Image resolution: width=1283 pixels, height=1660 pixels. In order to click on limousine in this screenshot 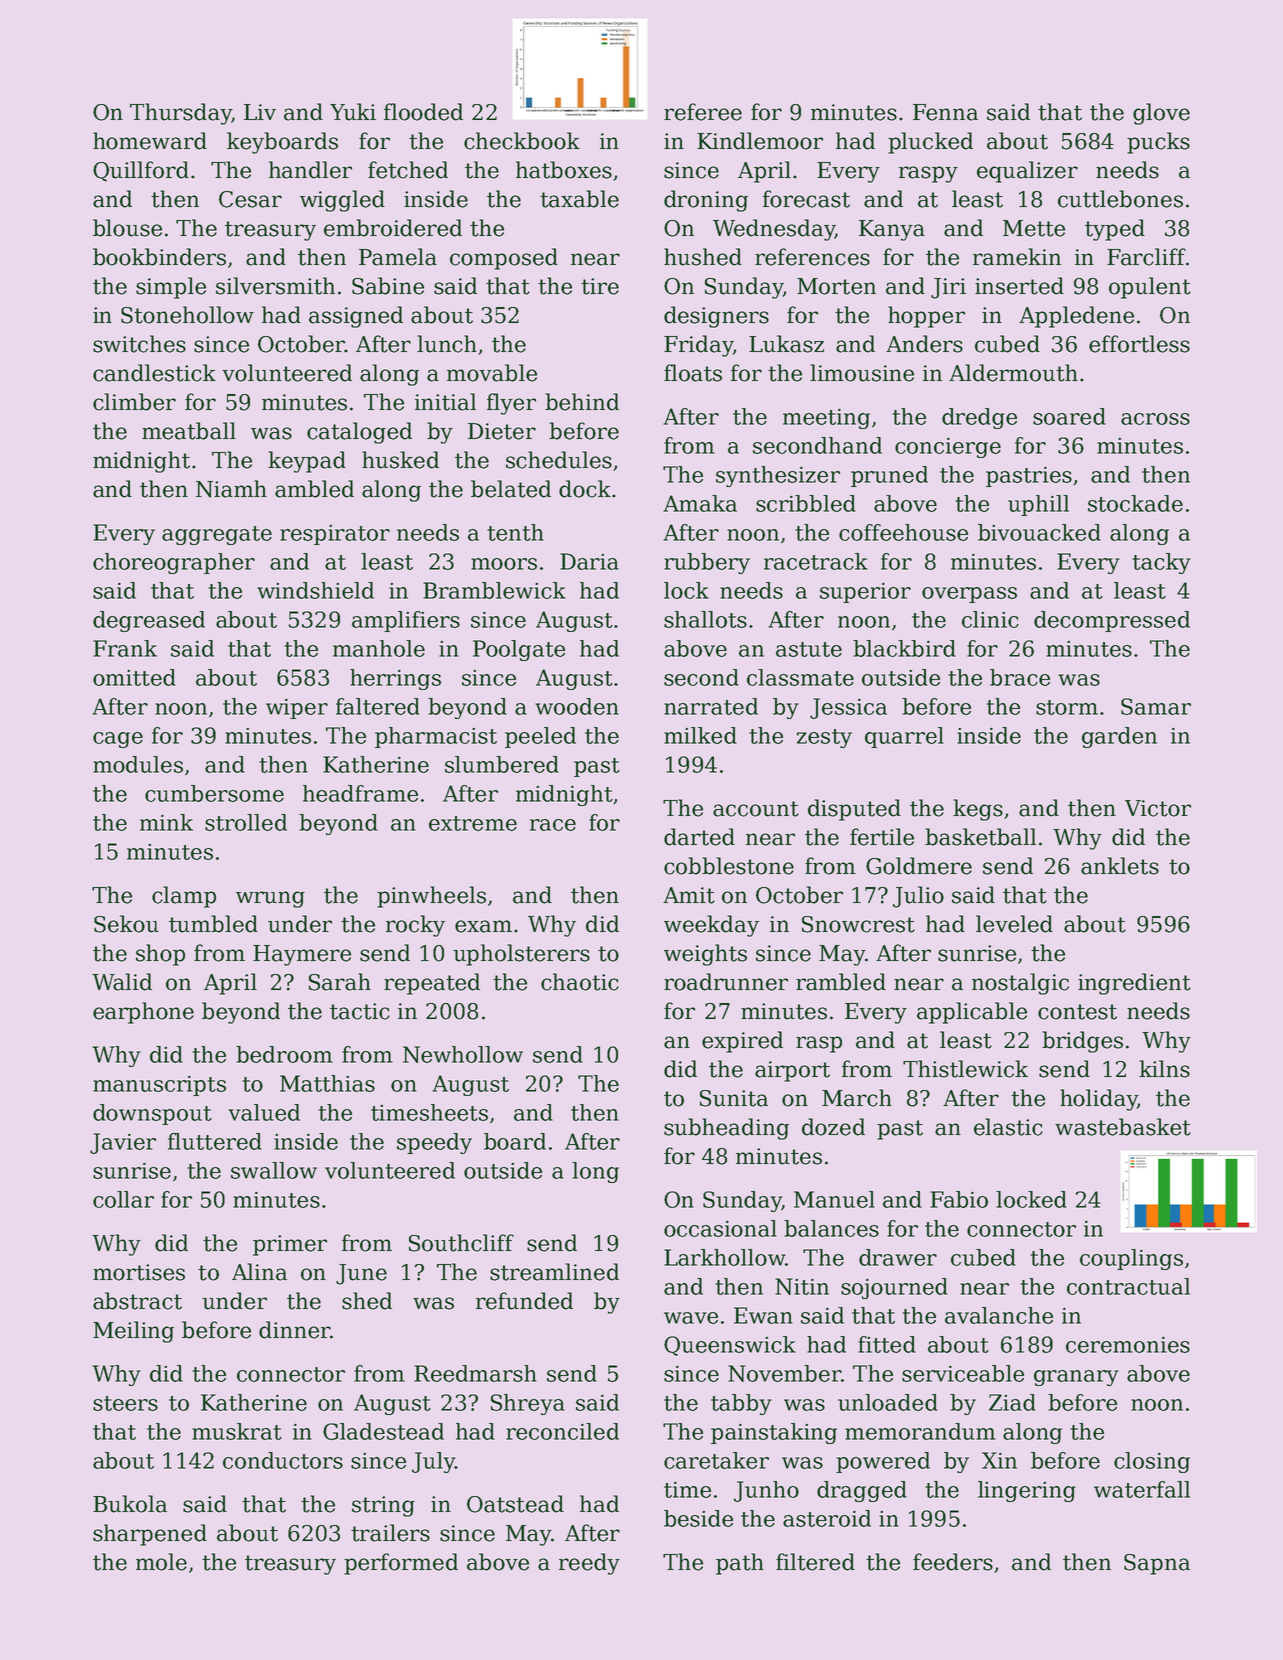, I will do `click(862, 373)`.
